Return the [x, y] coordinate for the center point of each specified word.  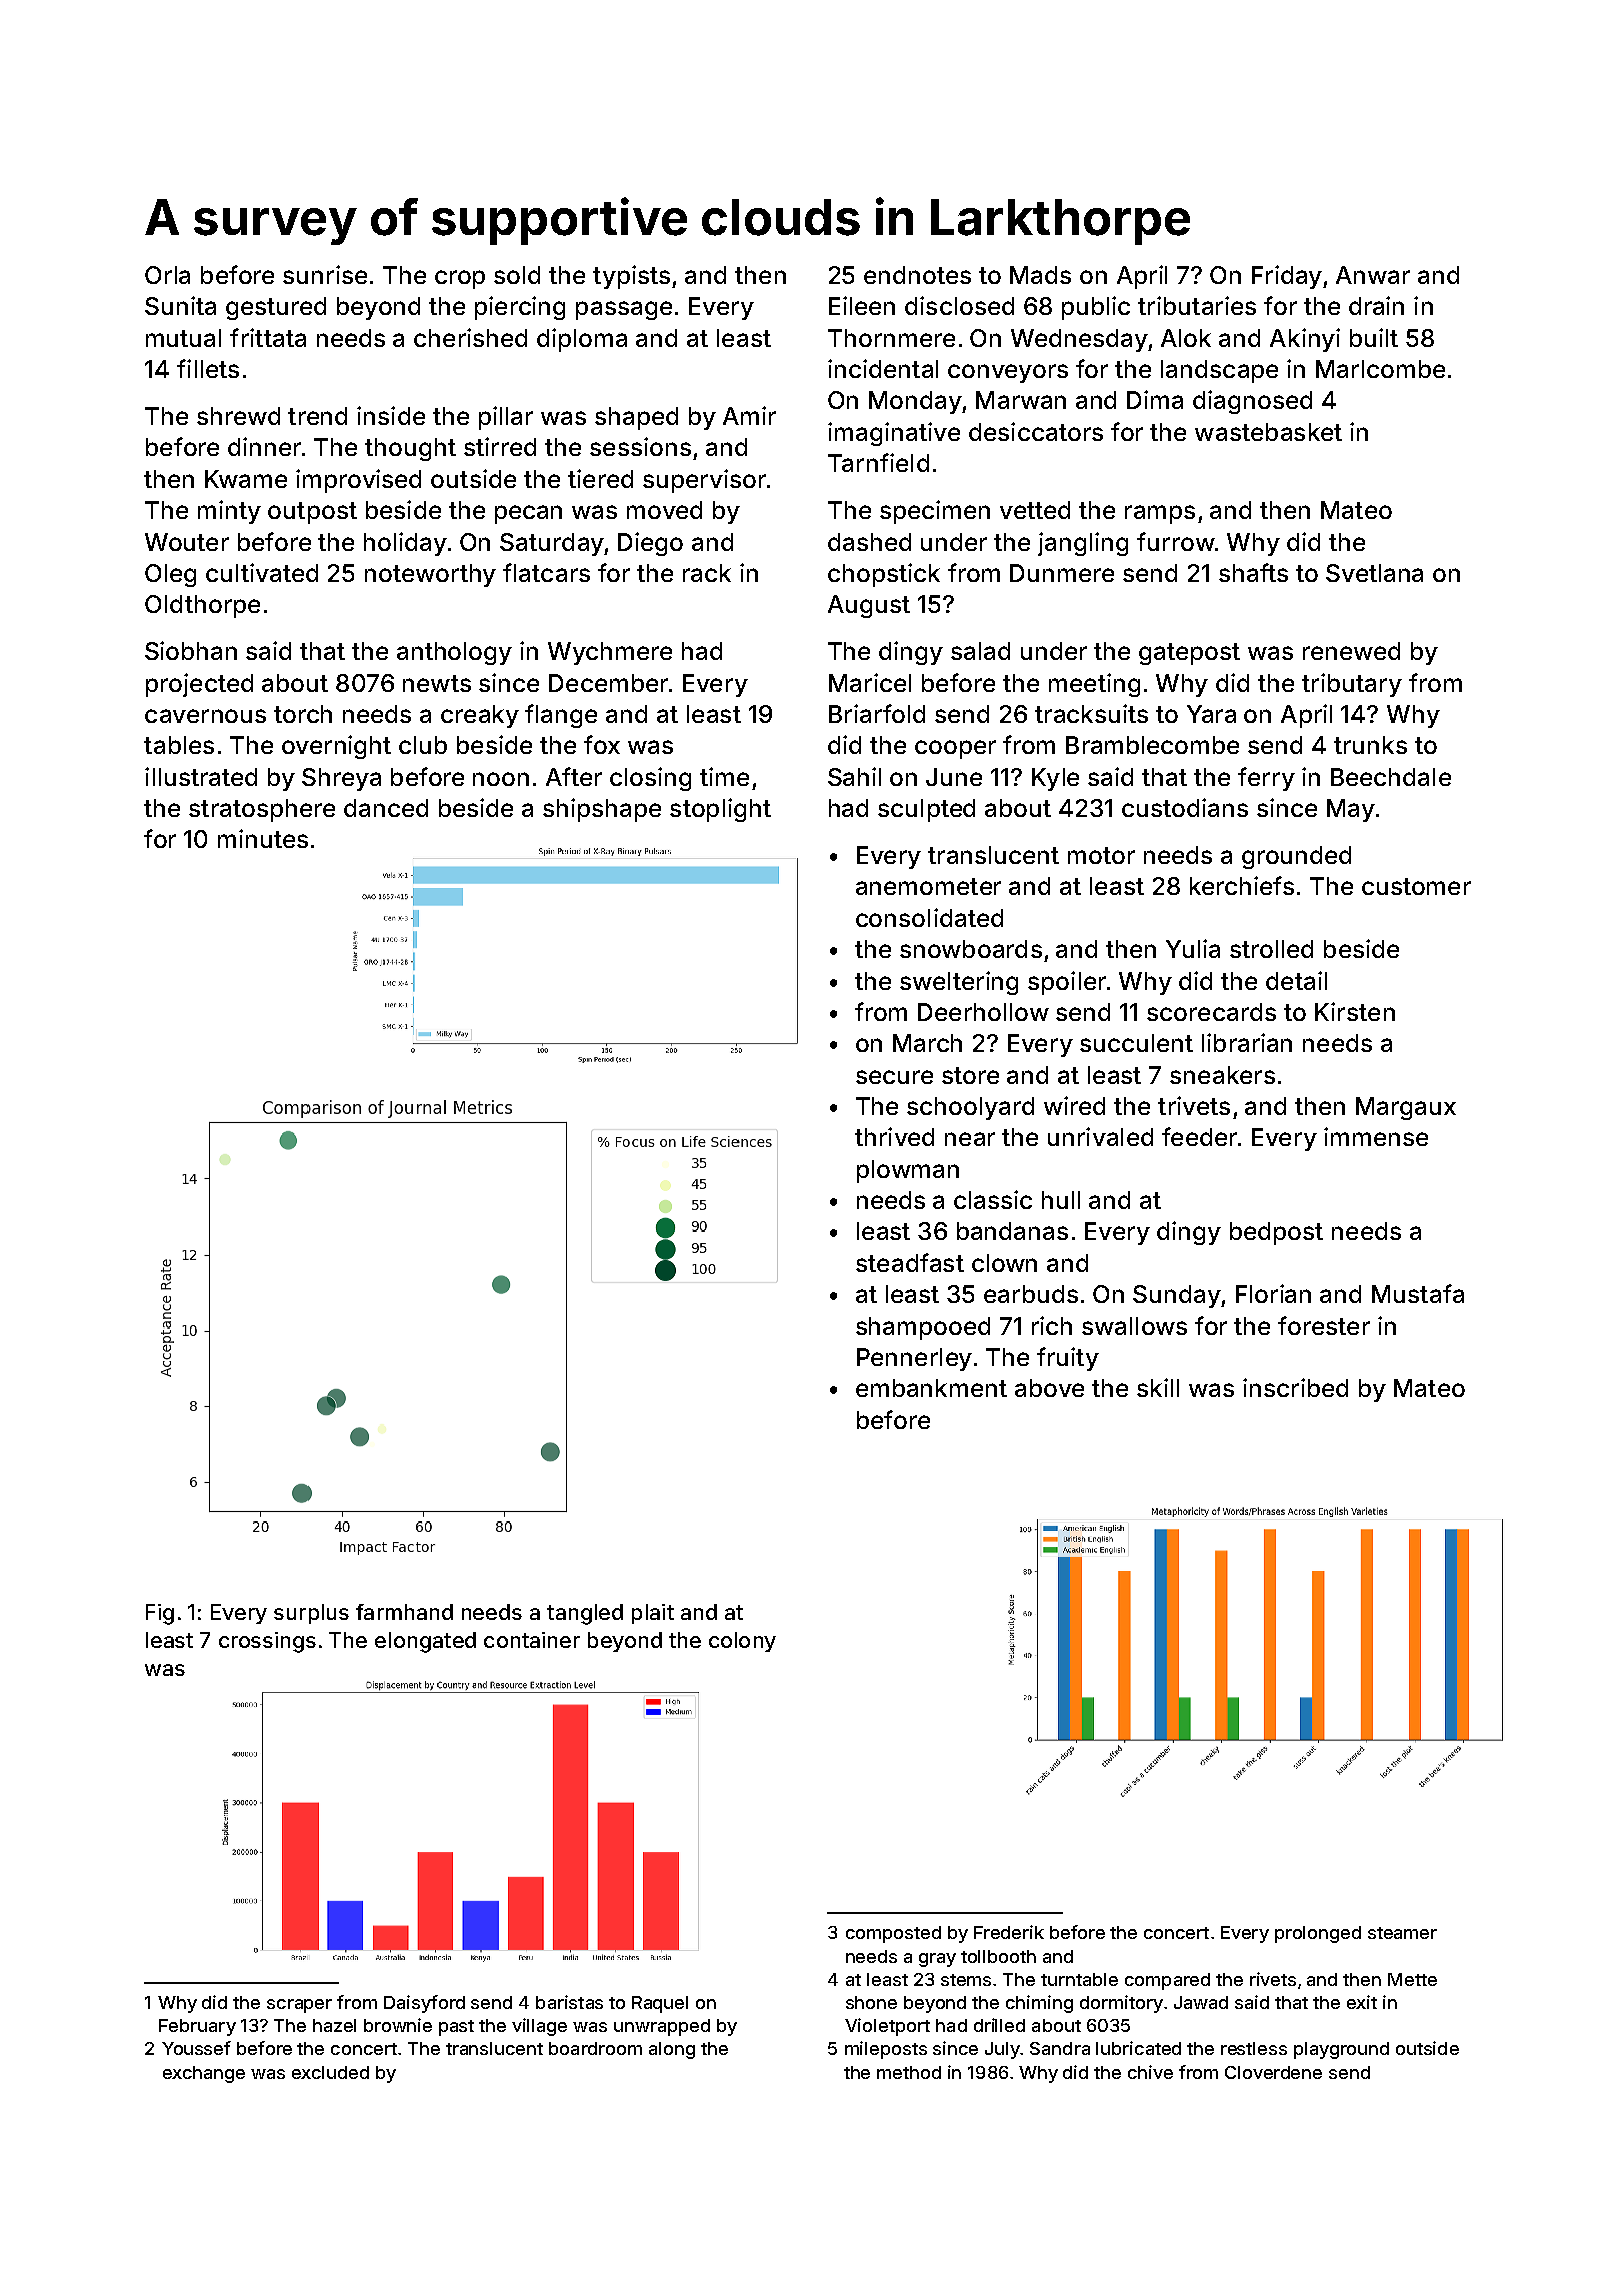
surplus [311, 1614]
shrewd [238, 416]
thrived [894, 1136]
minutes [263, 838]
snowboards [971, 949]
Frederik [1009, 1932]
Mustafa [1418, 1293]
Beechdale [1391, 777]
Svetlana [1374, 573]
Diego [650, 544]
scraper [299, 2006]
